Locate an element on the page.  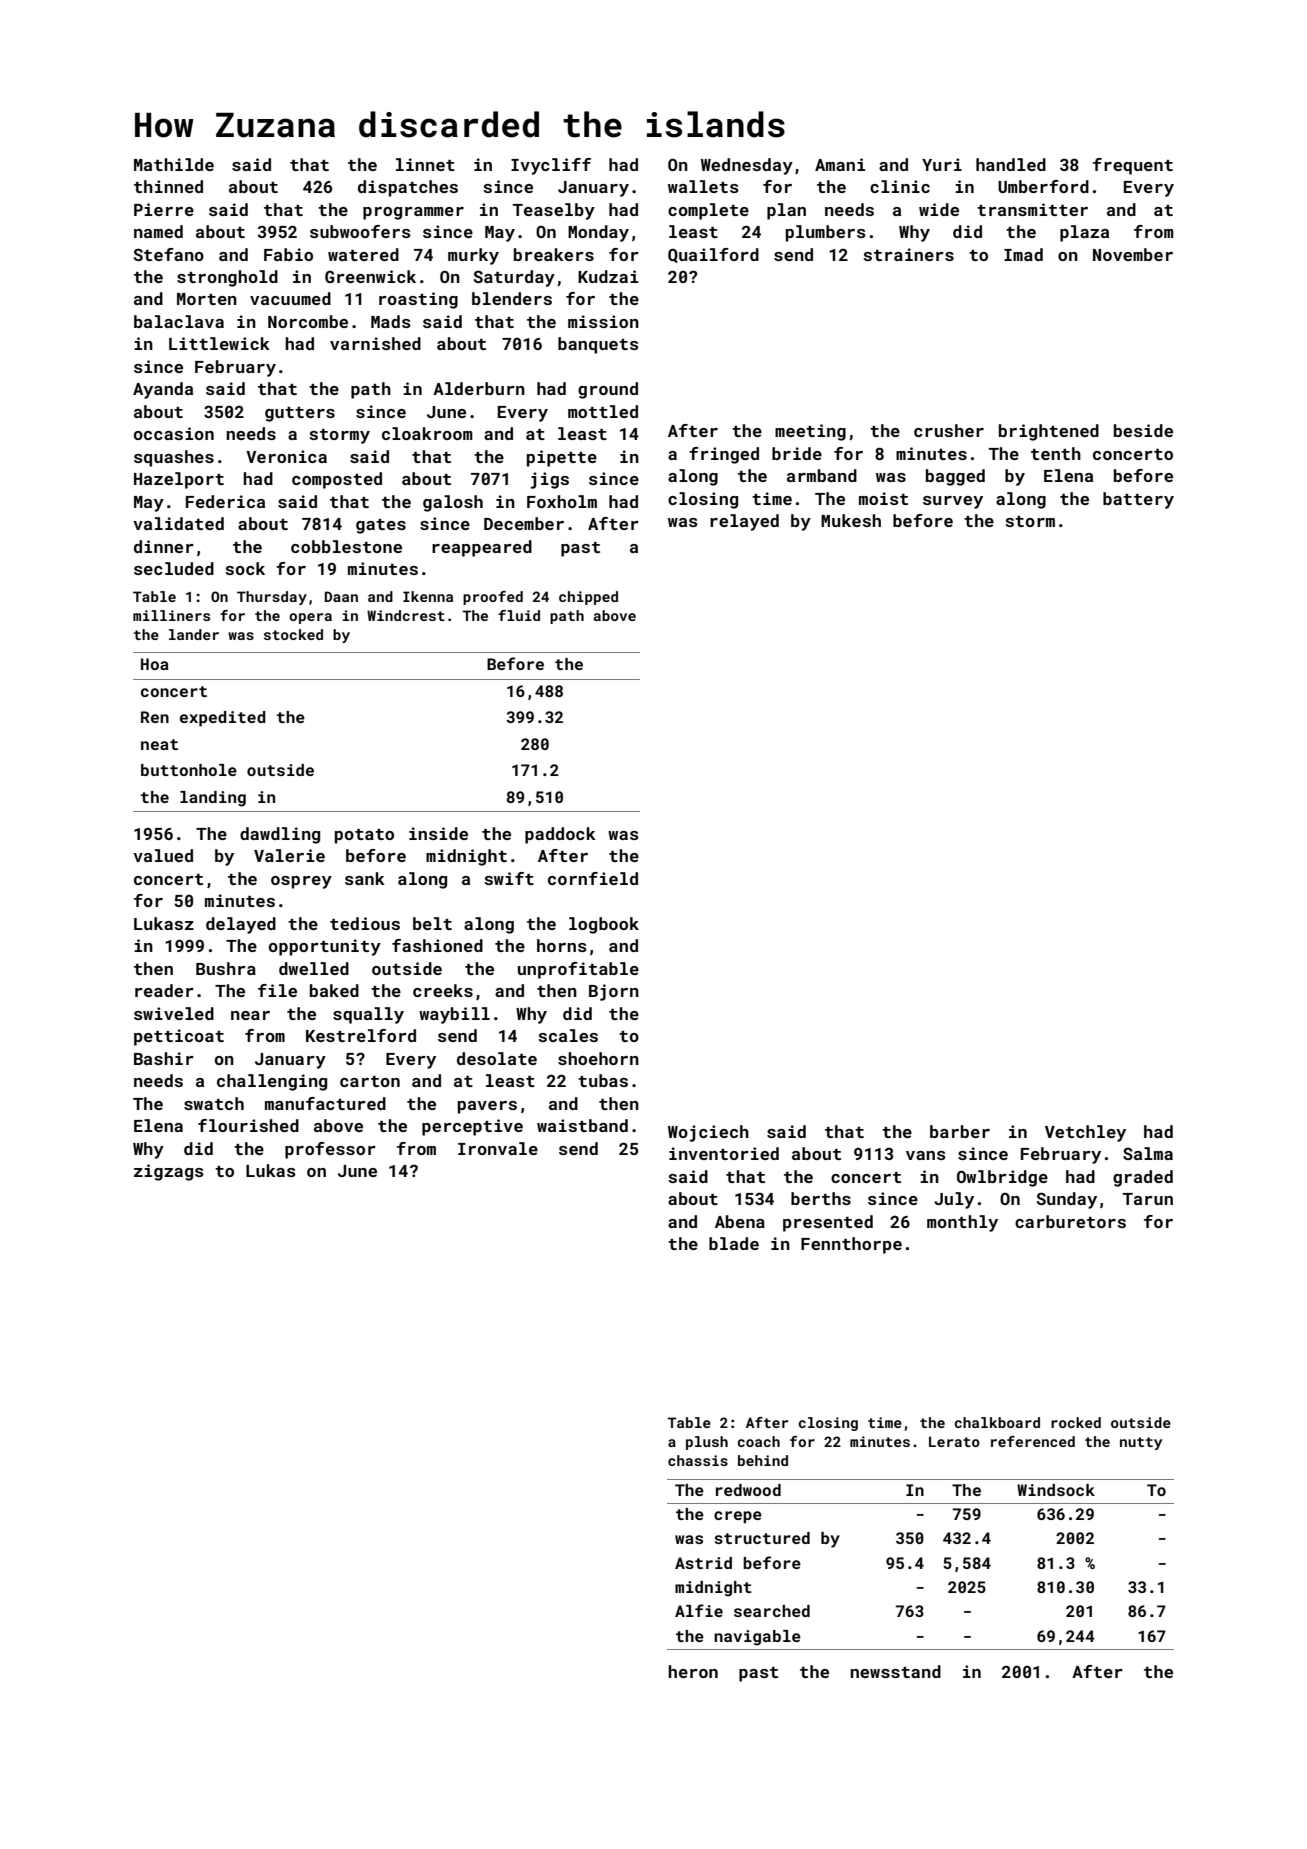
barber is located at coordinates (960, 1131).
